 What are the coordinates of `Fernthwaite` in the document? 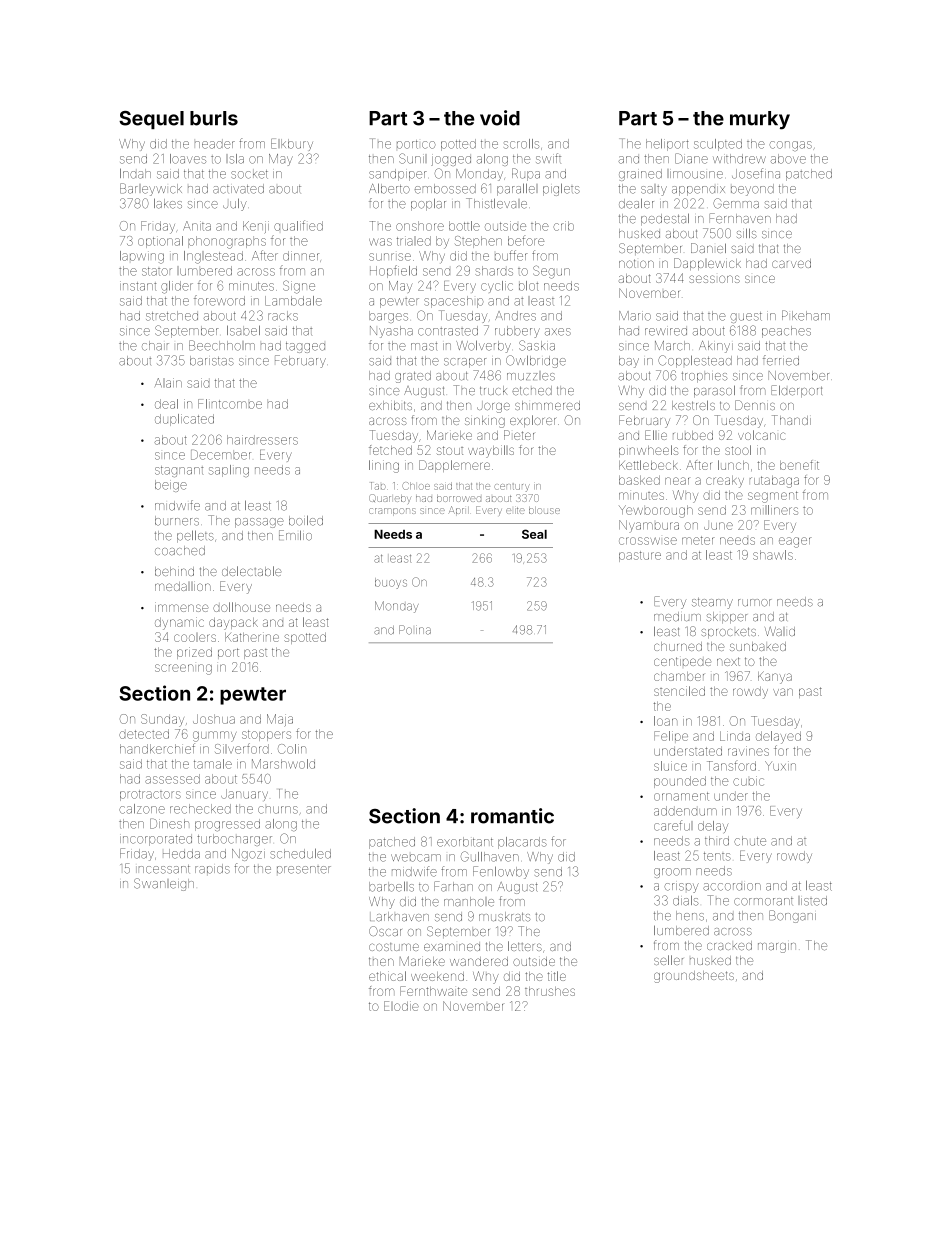 It's located at (433, 991).
